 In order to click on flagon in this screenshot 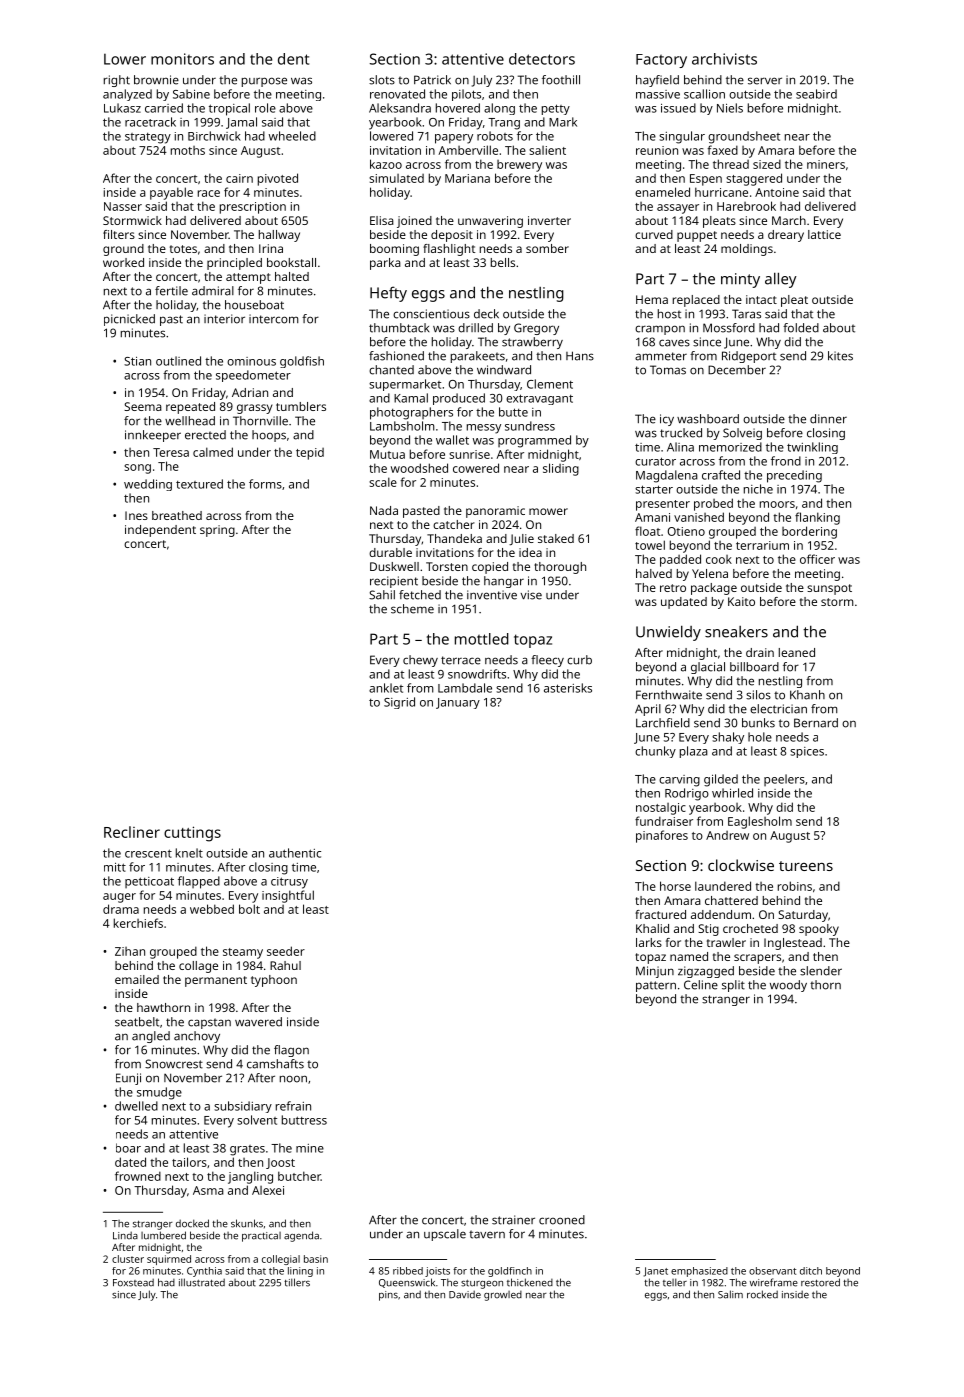, I will do `click(291, 1051)`.
